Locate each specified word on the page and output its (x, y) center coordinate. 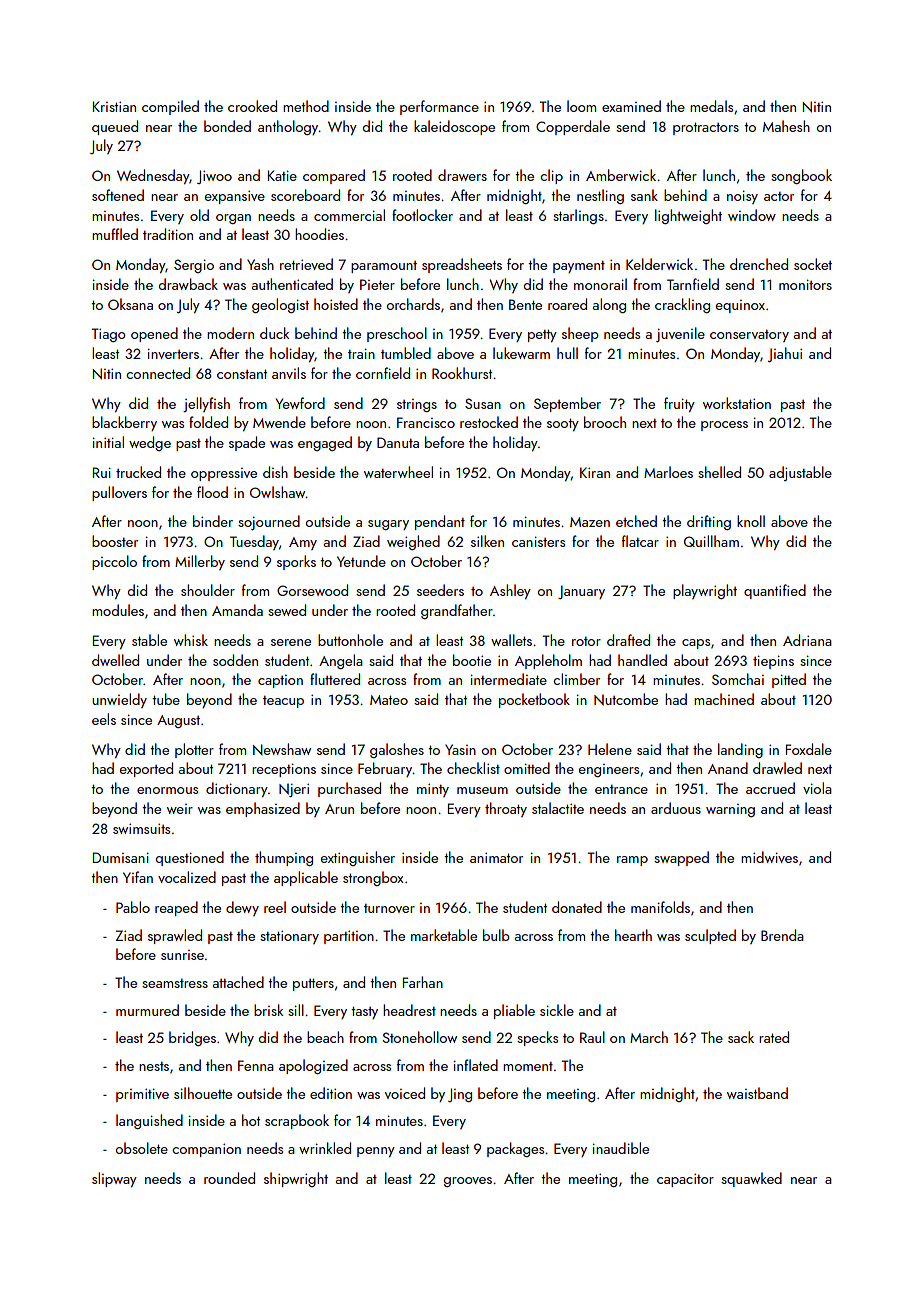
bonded (227, 126)
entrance (621, 789)
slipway (114, 1179)
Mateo (389, 700)
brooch (605, 422)
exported (146, 769)
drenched (759, 264)
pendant (440, 522)
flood (212, 492)
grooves (468, 1182)
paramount (384, 267)
